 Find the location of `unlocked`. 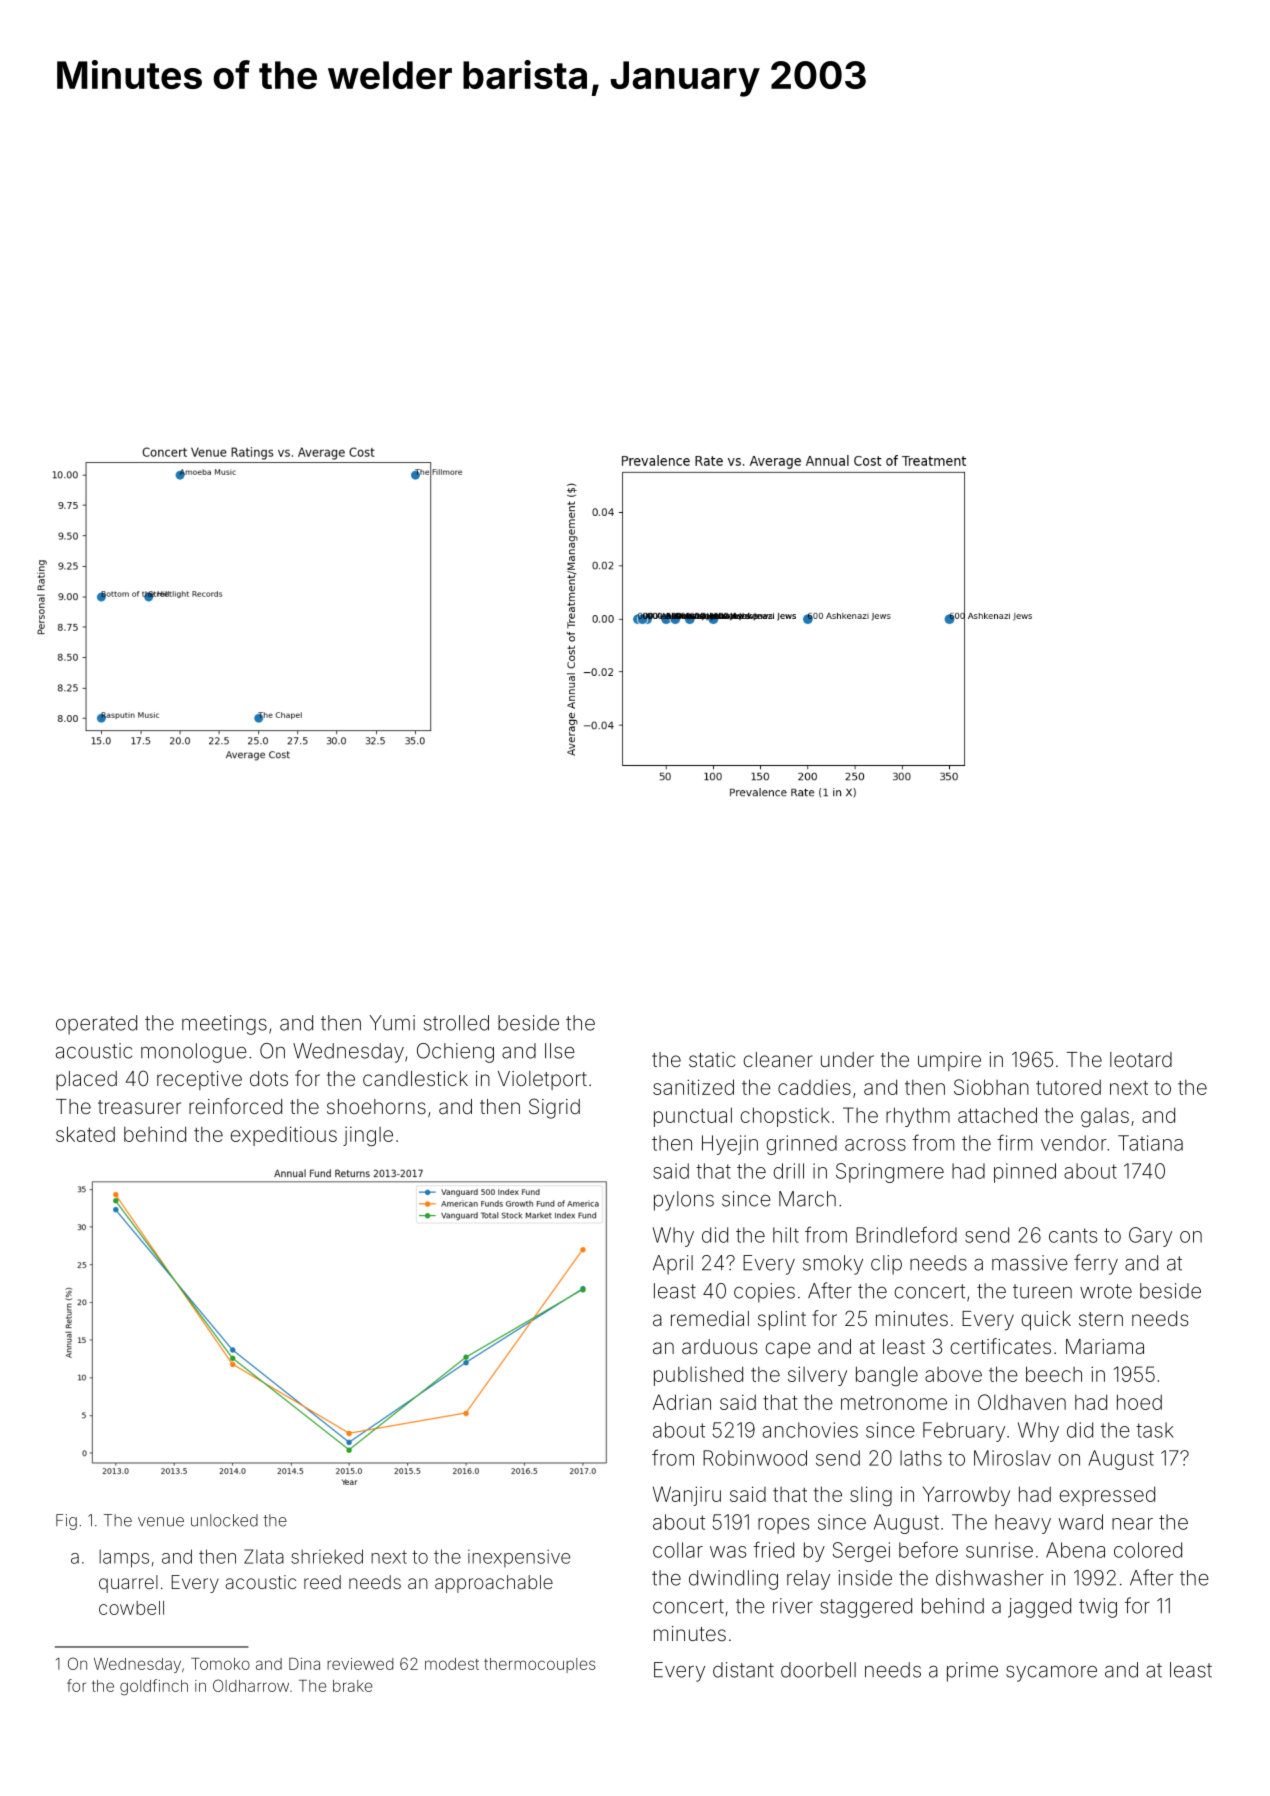

unlocked is located at coordinates (224, 1520).
